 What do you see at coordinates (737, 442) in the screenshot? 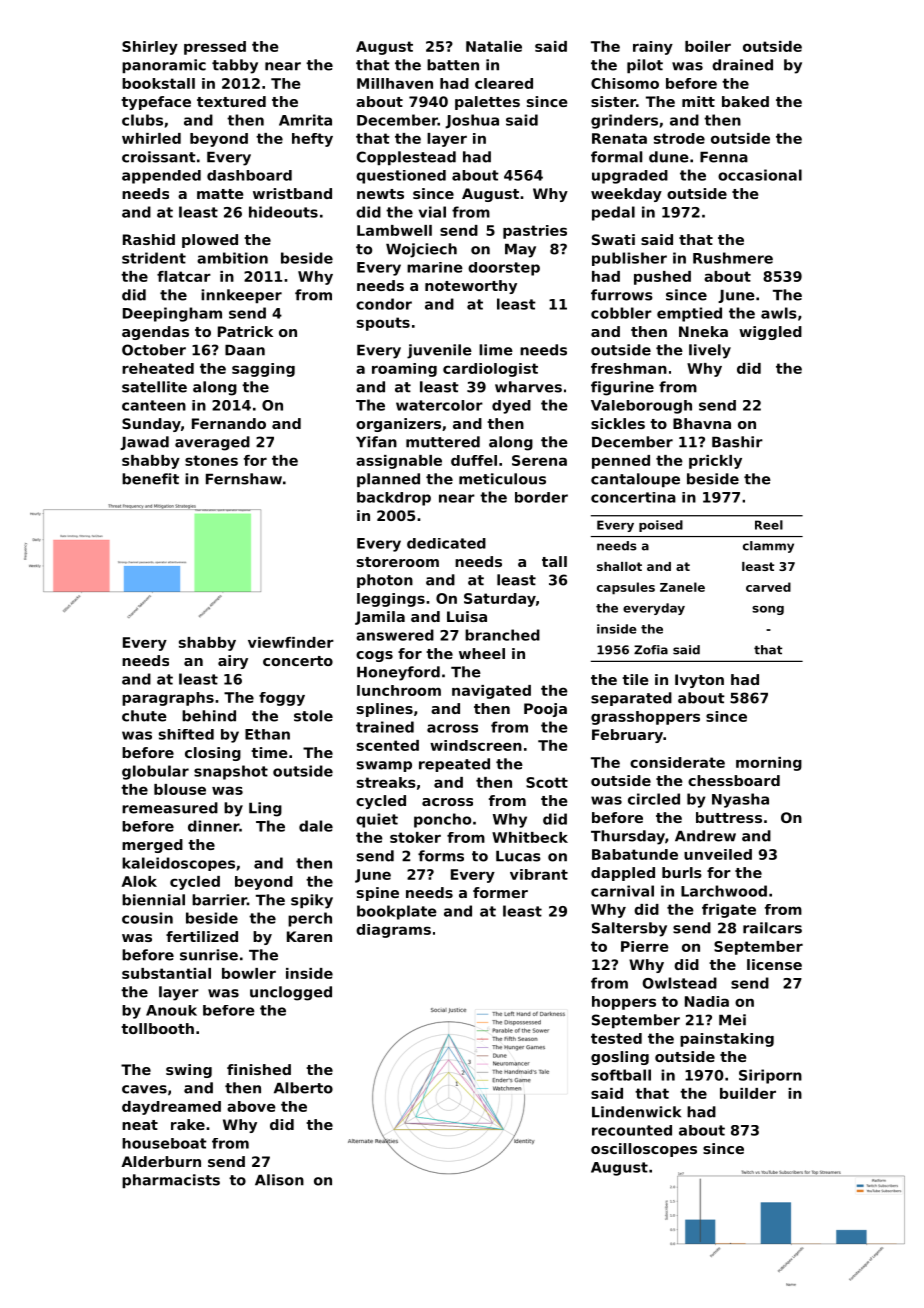
I see `Bashir` at bounding box center [737, 442].
